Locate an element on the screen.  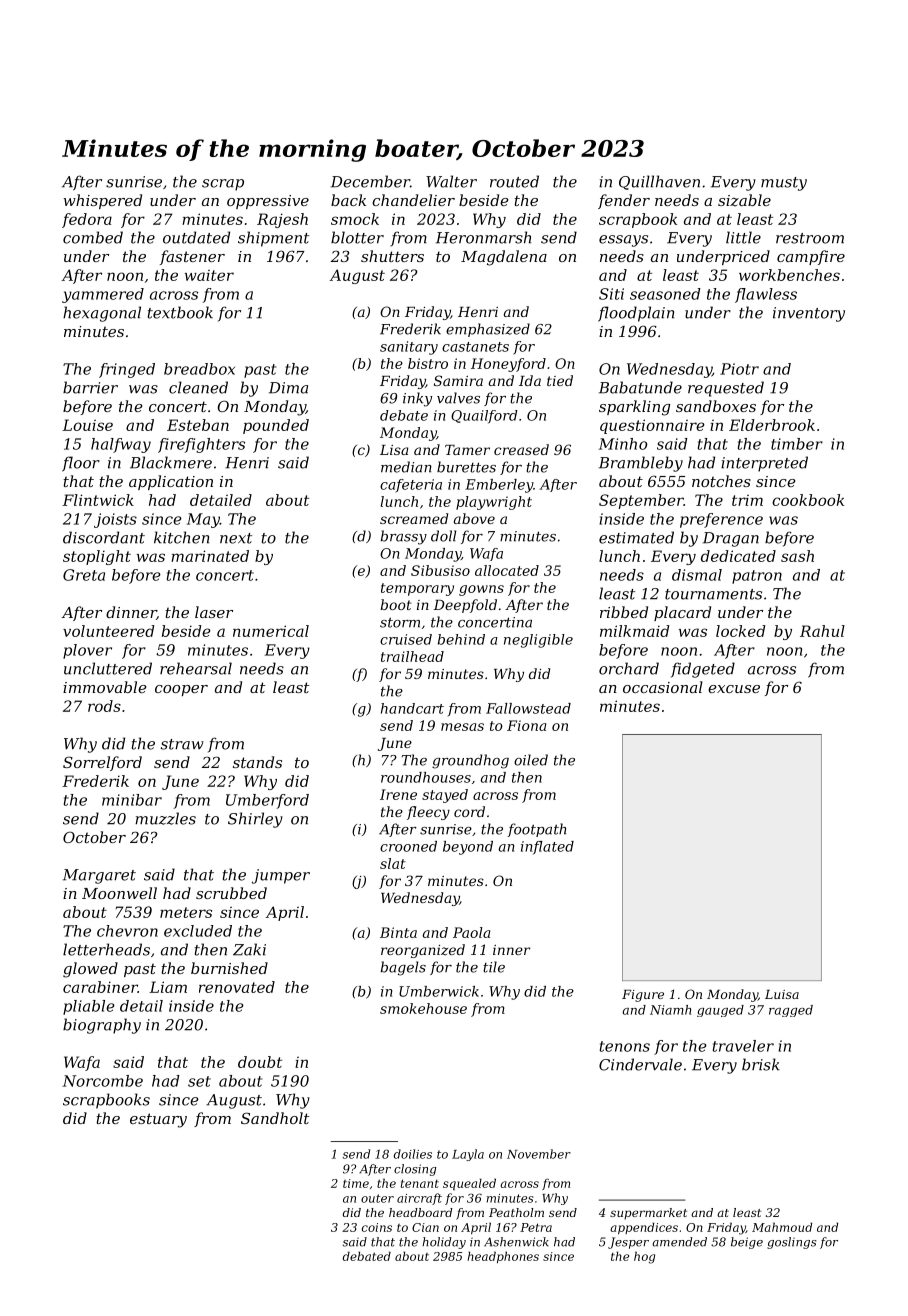
Quillhaven is located at coordinates (659, 182).
